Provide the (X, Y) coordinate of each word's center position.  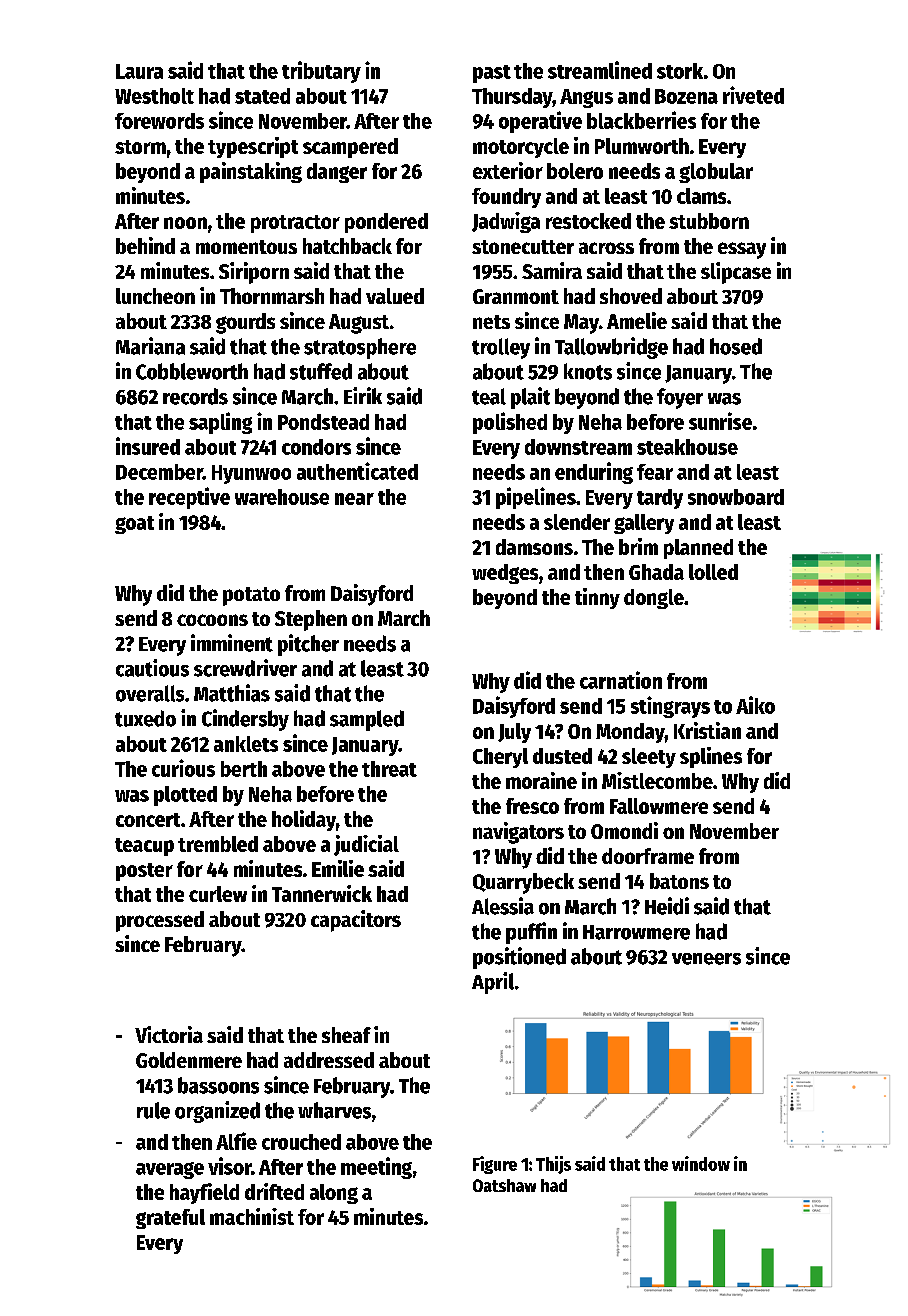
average (170, 1170)
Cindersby (245, 720)
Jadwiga (506, 222)
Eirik (363, 395)
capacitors (356, 921)
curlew (218, 894)
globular (716, 173)
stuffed (321, 371)
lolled (713, 572)
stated (262, 96)
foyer (680, 398)
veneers (706, 959)
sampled (367, 720)
